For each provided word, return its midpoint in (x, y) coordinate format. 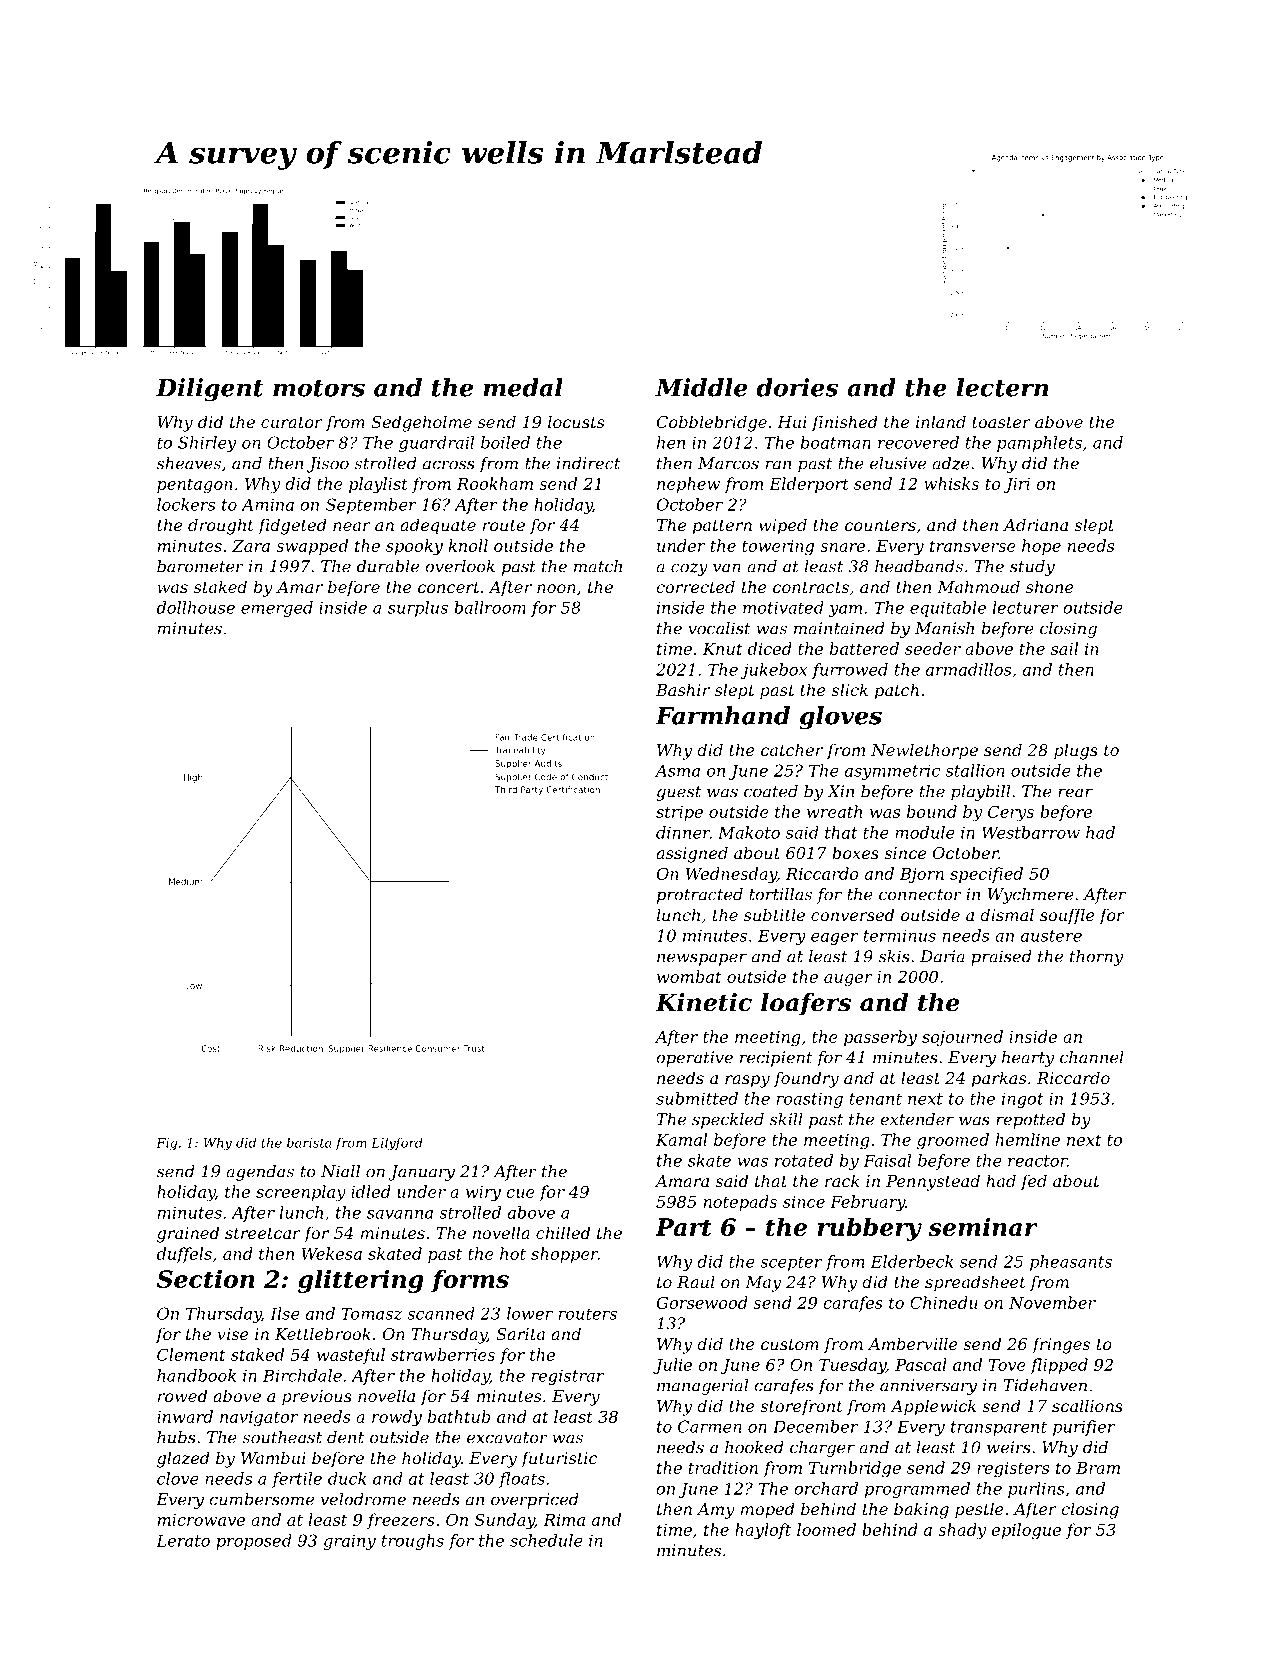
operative (694, 1059)
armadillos (968, 669)
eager (834, 939)
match (598, 566)
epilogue (1026, 1531)
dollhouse (196, 607)
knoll (468, 545)
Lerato (183, 1540)
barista (309, 1142)
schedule (546, 1540)
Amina (267, 504)
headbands (919, 566)
